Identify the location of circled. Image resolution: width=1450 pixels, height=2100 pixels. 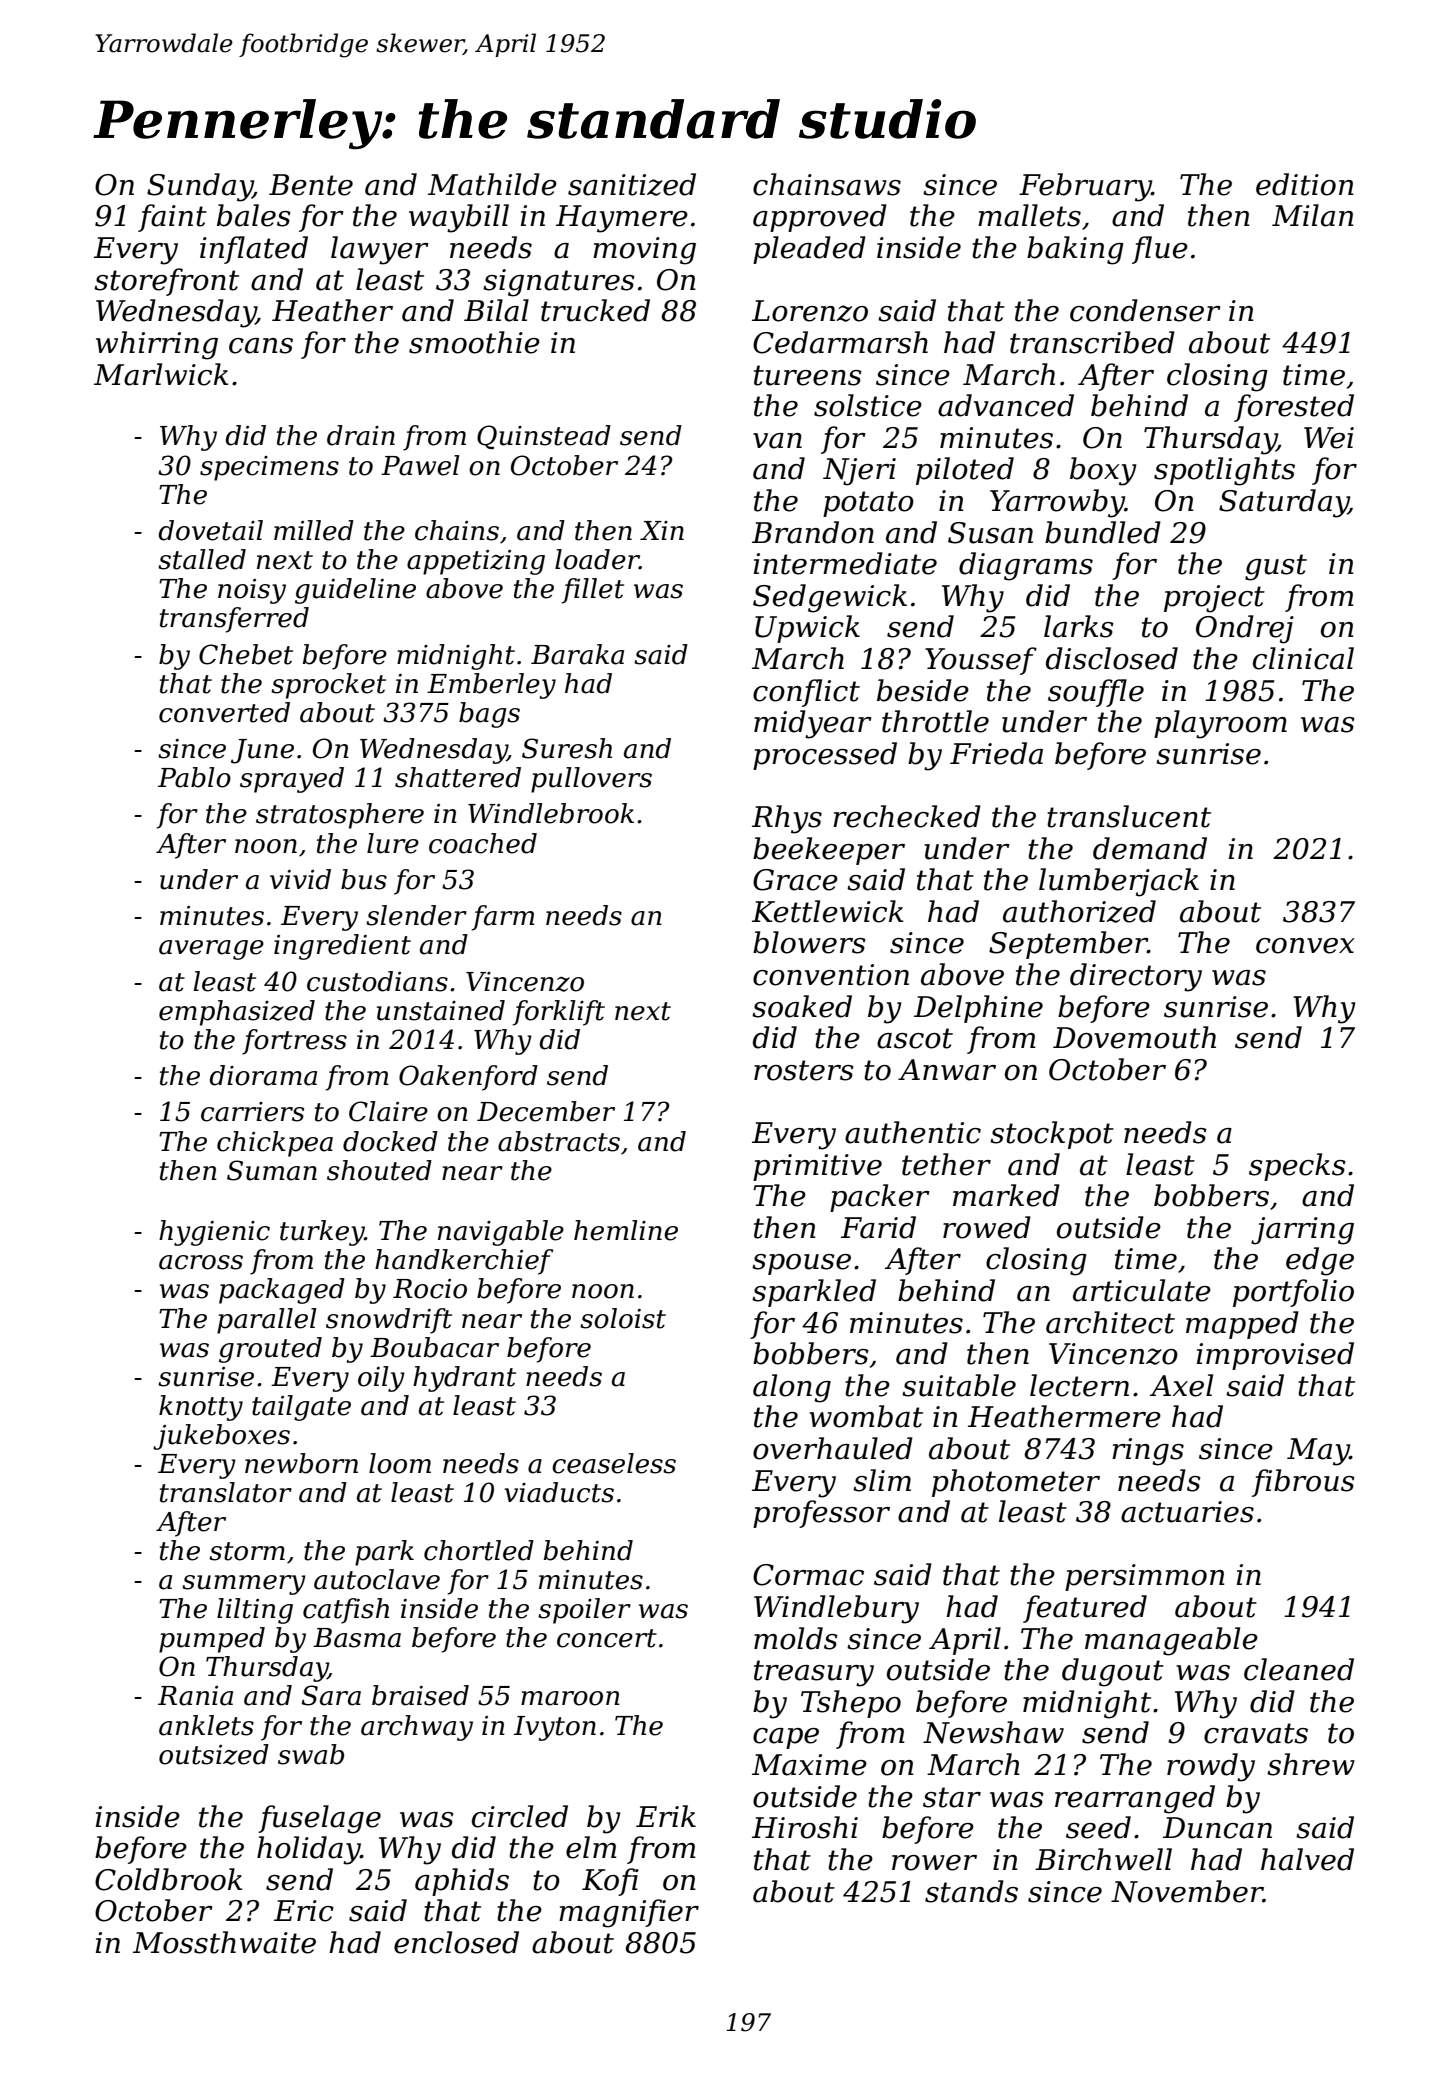
(520, 1816).
